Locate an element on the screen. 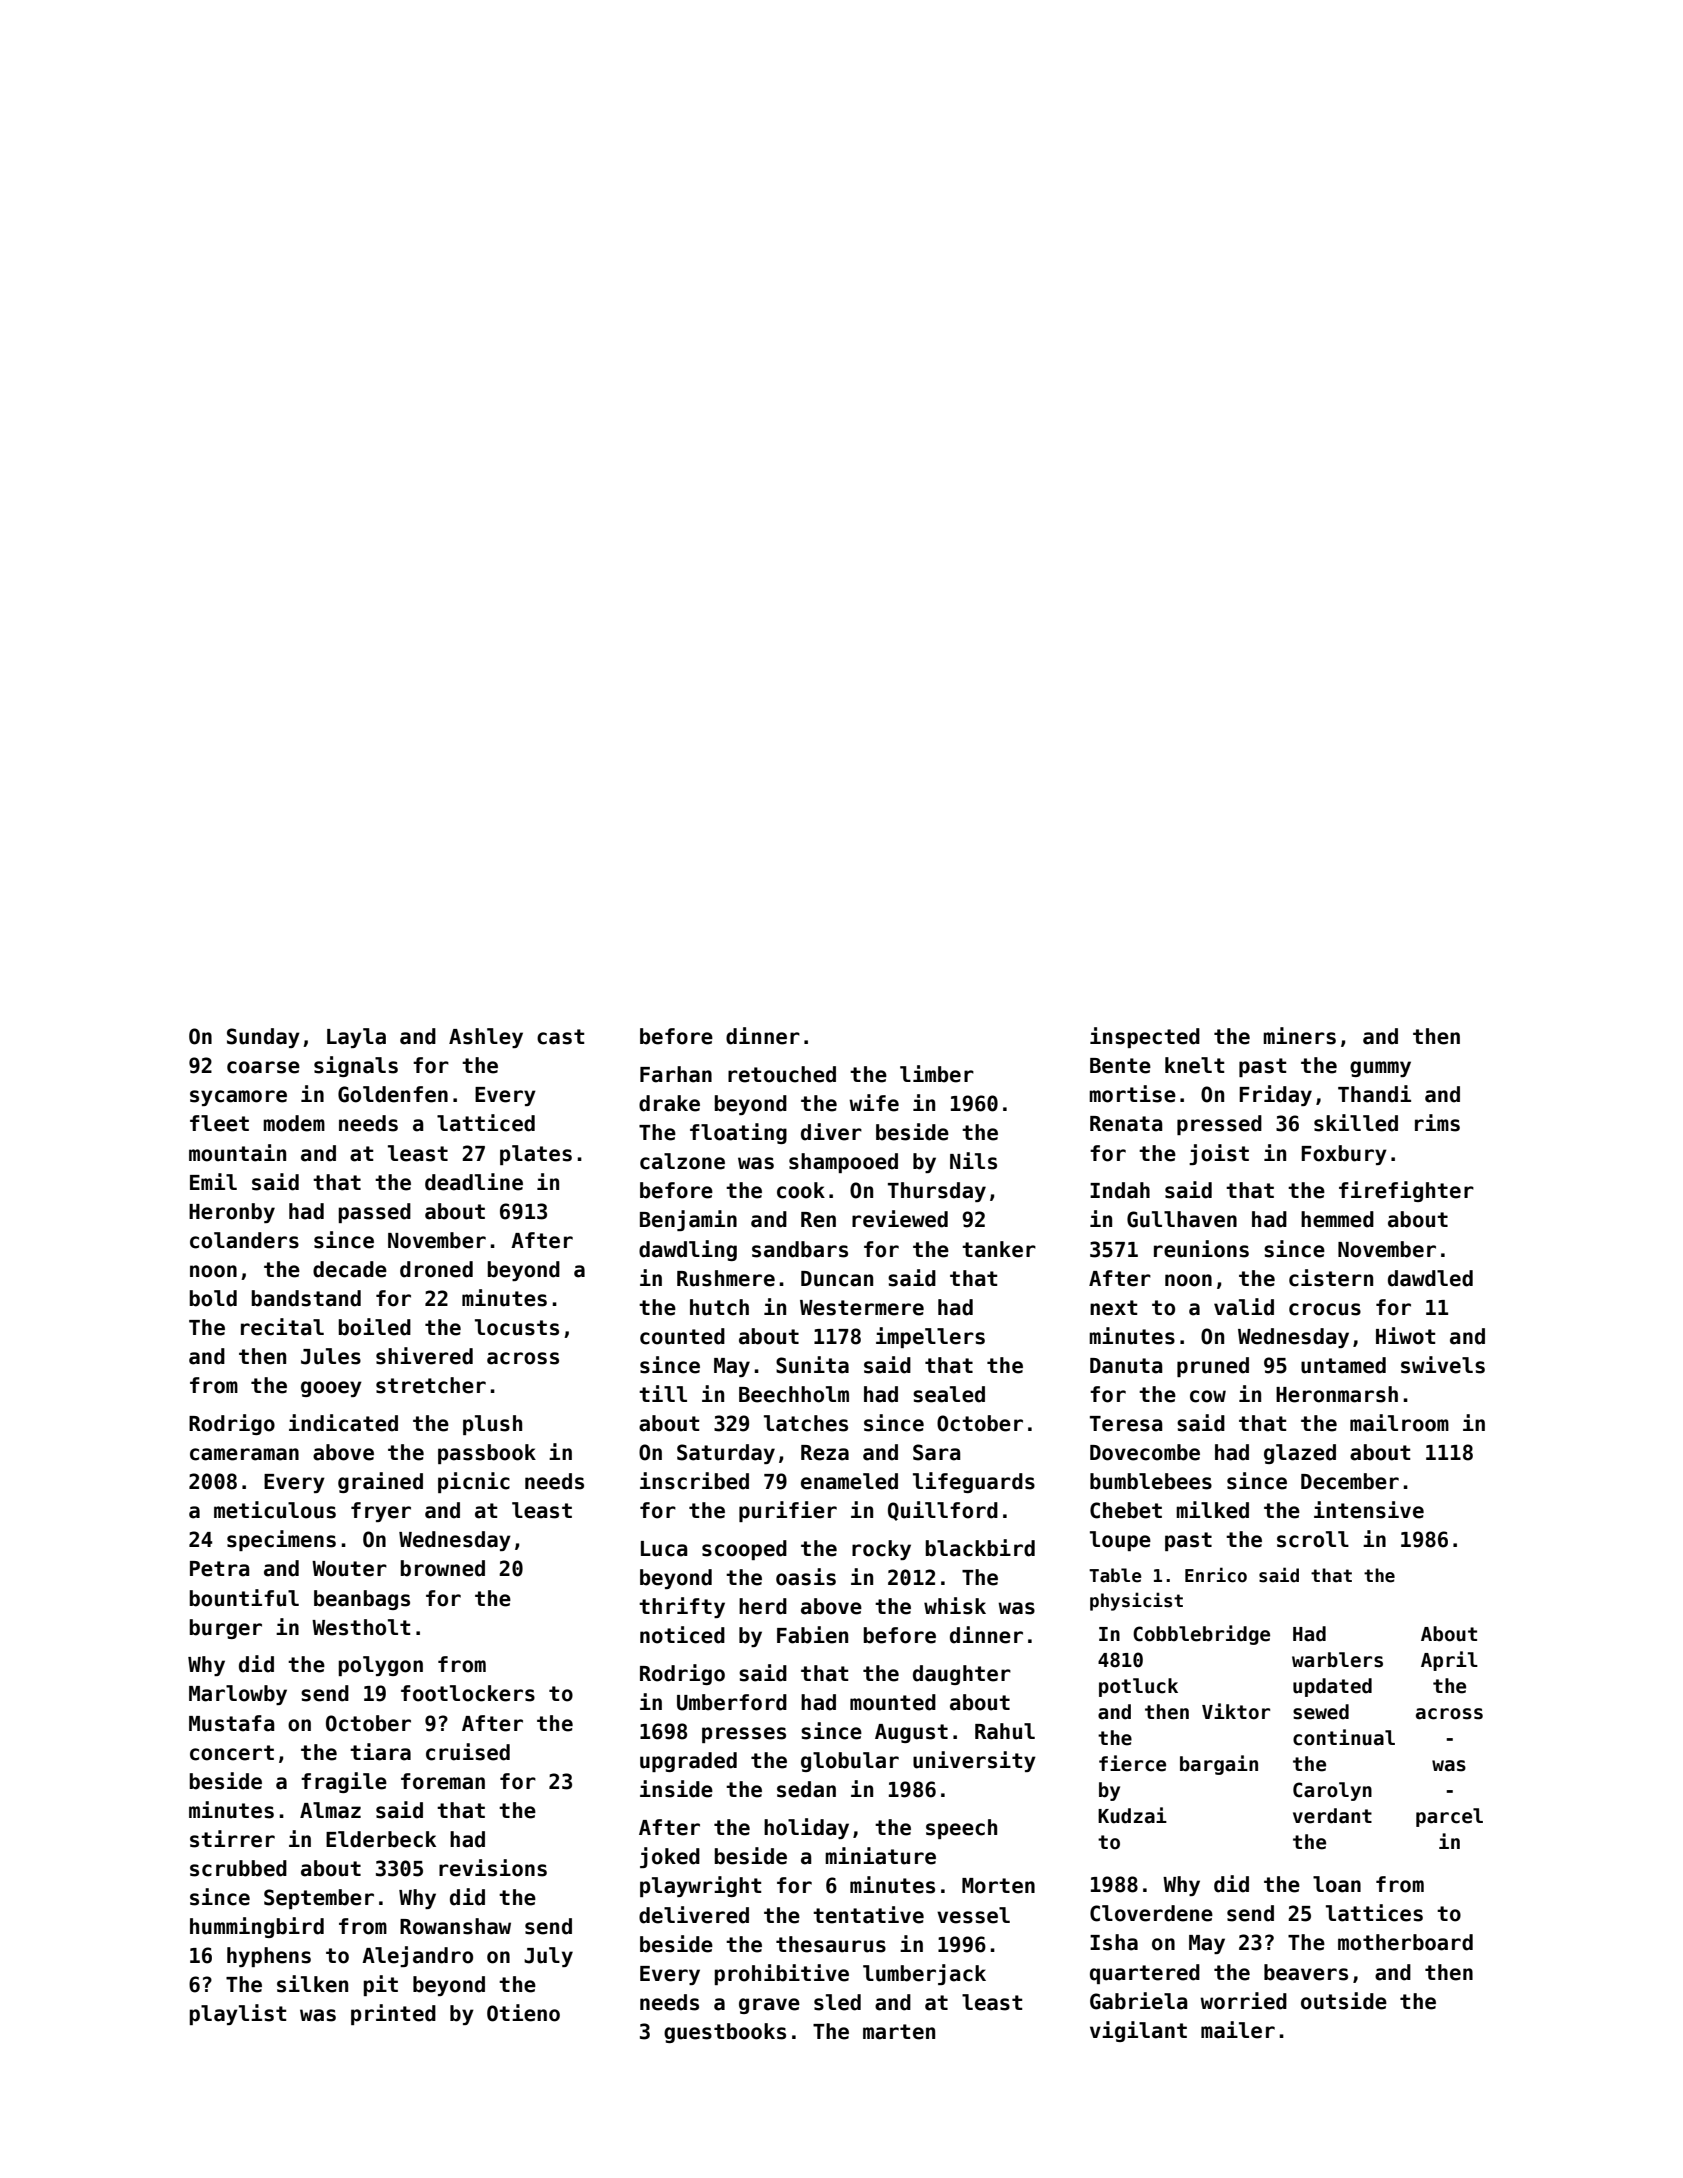 Image resolution: width=1683 pixels, height=2178 pixels. droned is located at coordinates (436, 1269).
